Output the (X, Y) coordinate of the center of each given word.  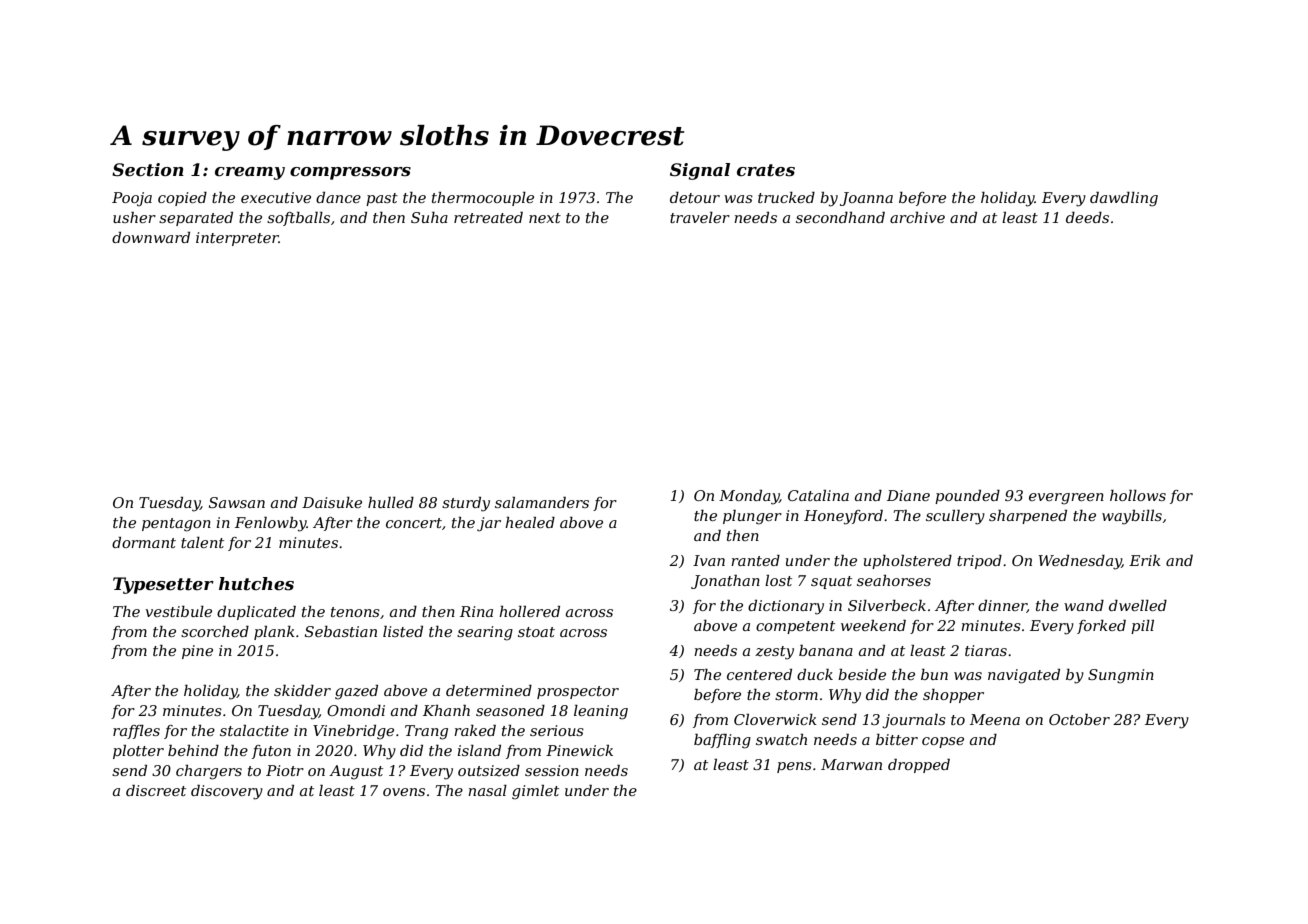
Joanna (866, 199)
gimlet (535, 792)
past (382, 199)
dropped (919, 766)
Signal (700, 171)
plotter (138, 752)
